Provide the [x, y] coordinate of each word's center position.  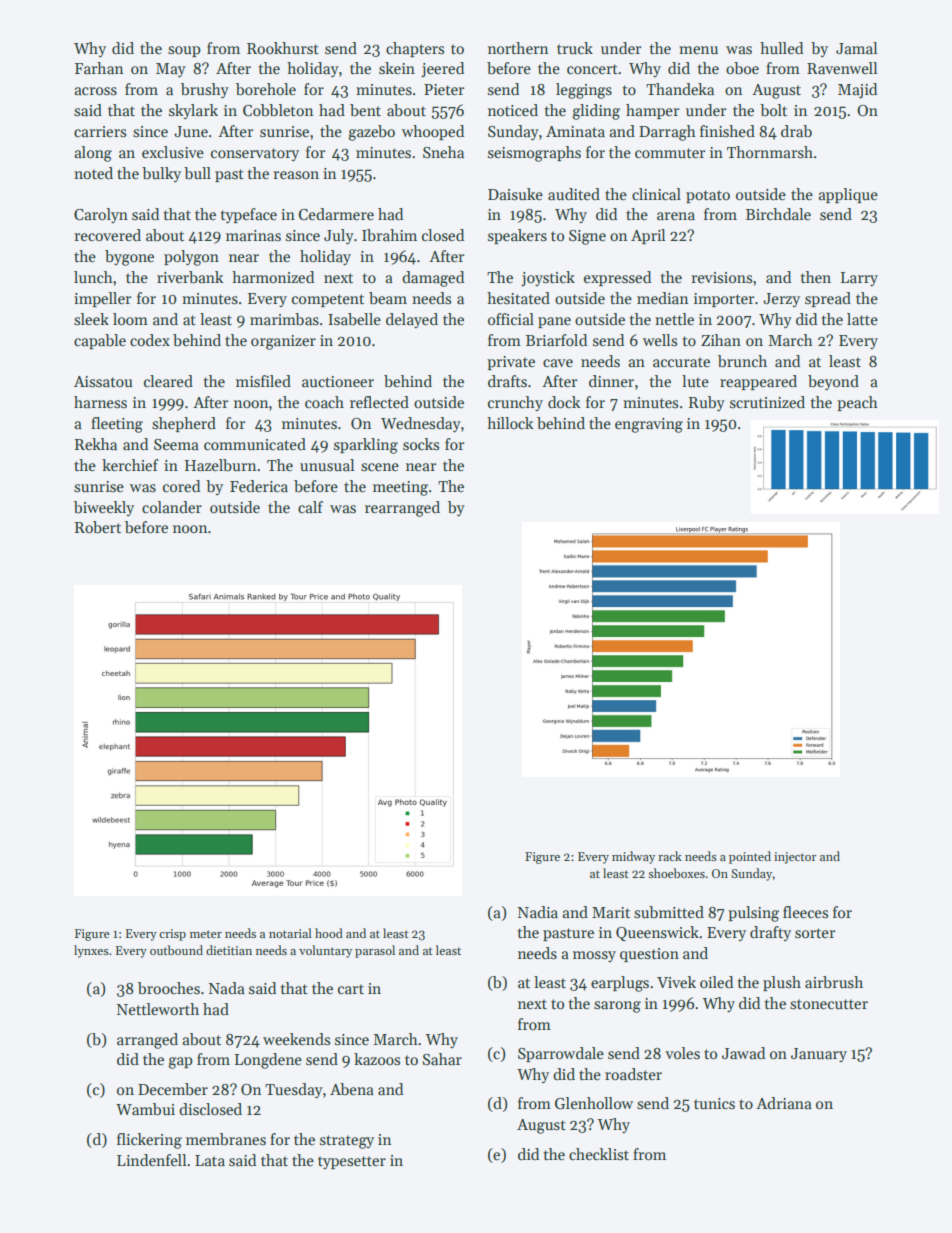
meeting [400, 488]
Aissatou [103, 382]
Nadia [538, 912]
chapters [415, 49]
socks [421, 444]
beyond [833, 382]
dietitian [229, 950]
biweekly [104, 508]
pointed [750, 857]
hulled [781, 48]
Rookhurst [283, 48]
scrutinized [767, 402]
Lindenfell [151, 1160]
